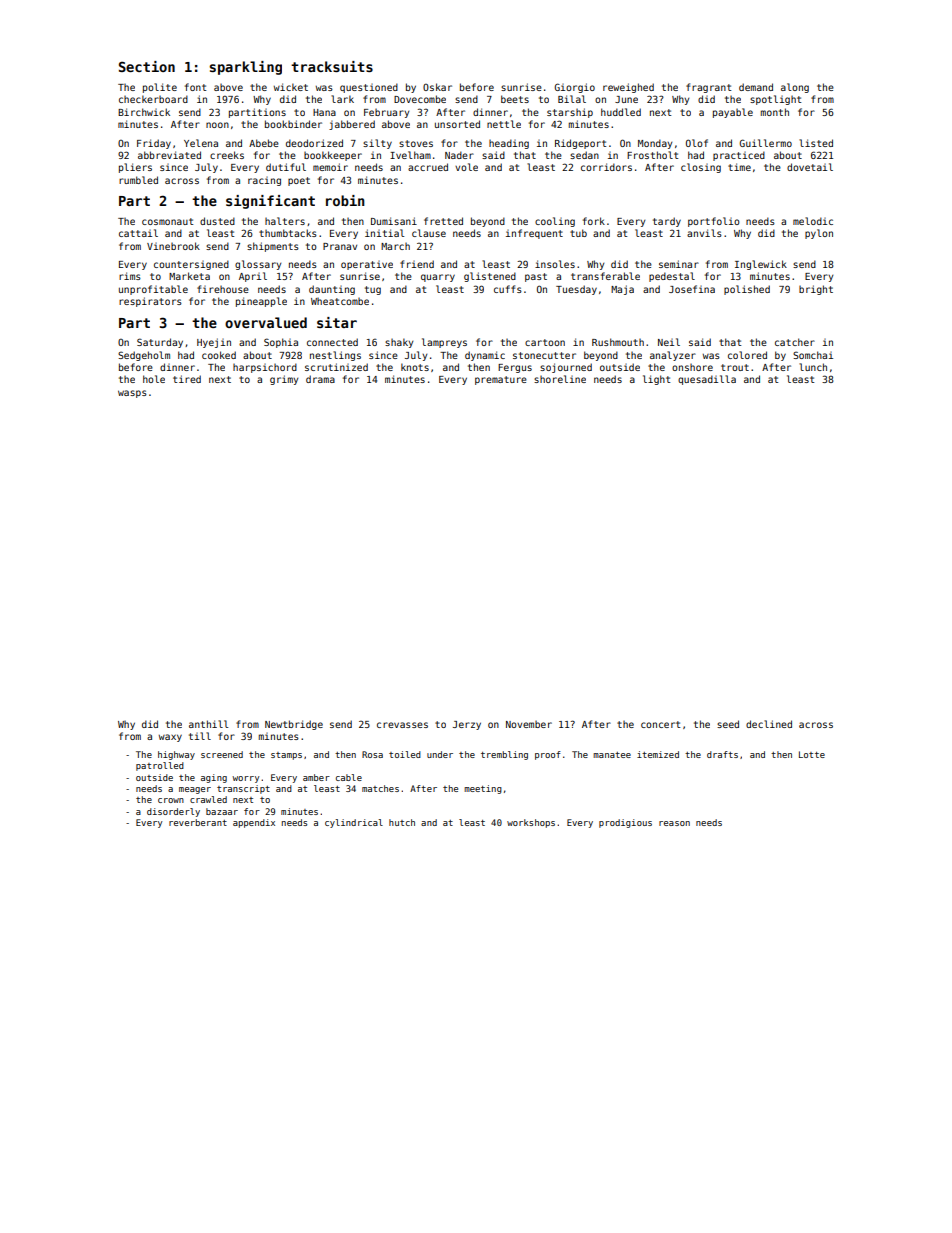  Describe the element at coordinates (467, 725) in the image. I see `Jerzy` at that location.
